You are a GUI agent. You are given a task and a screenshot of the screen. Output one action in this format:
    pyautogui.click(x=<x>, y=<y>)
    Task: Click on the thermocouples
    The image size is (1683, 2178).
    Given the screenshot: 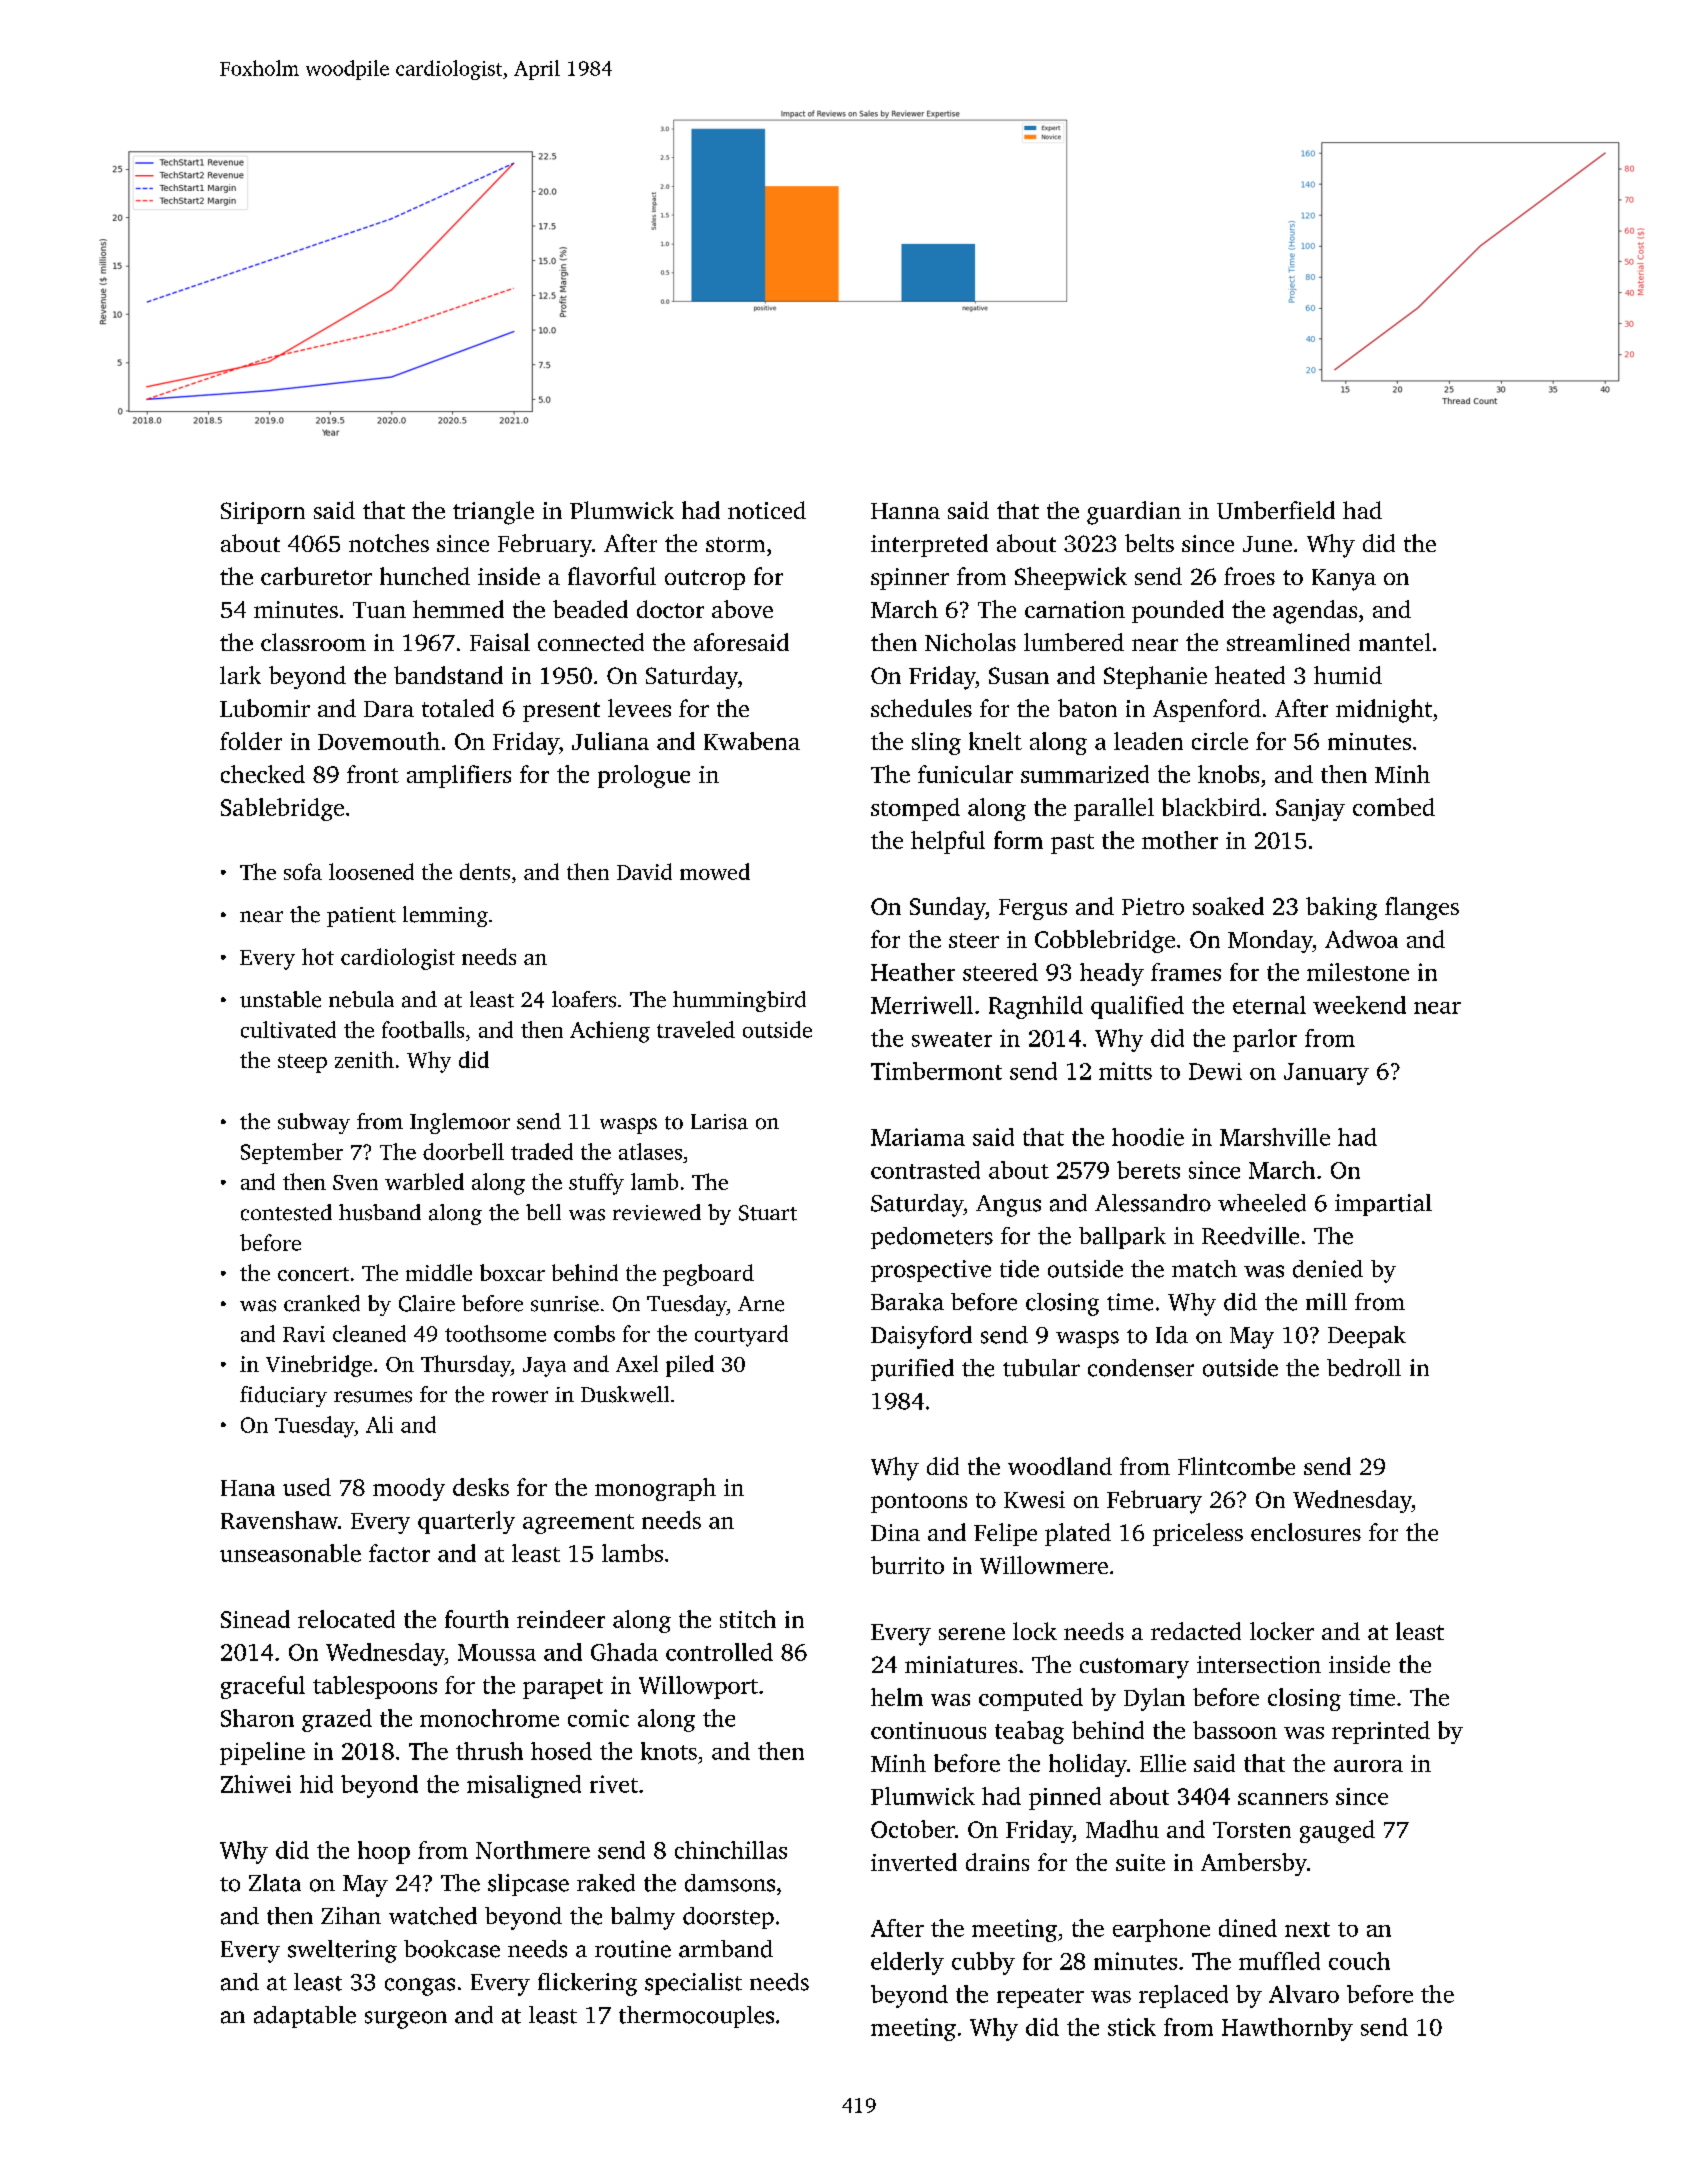 What is the action you would take?
    pyautogui.click(x=696, y=2017)
